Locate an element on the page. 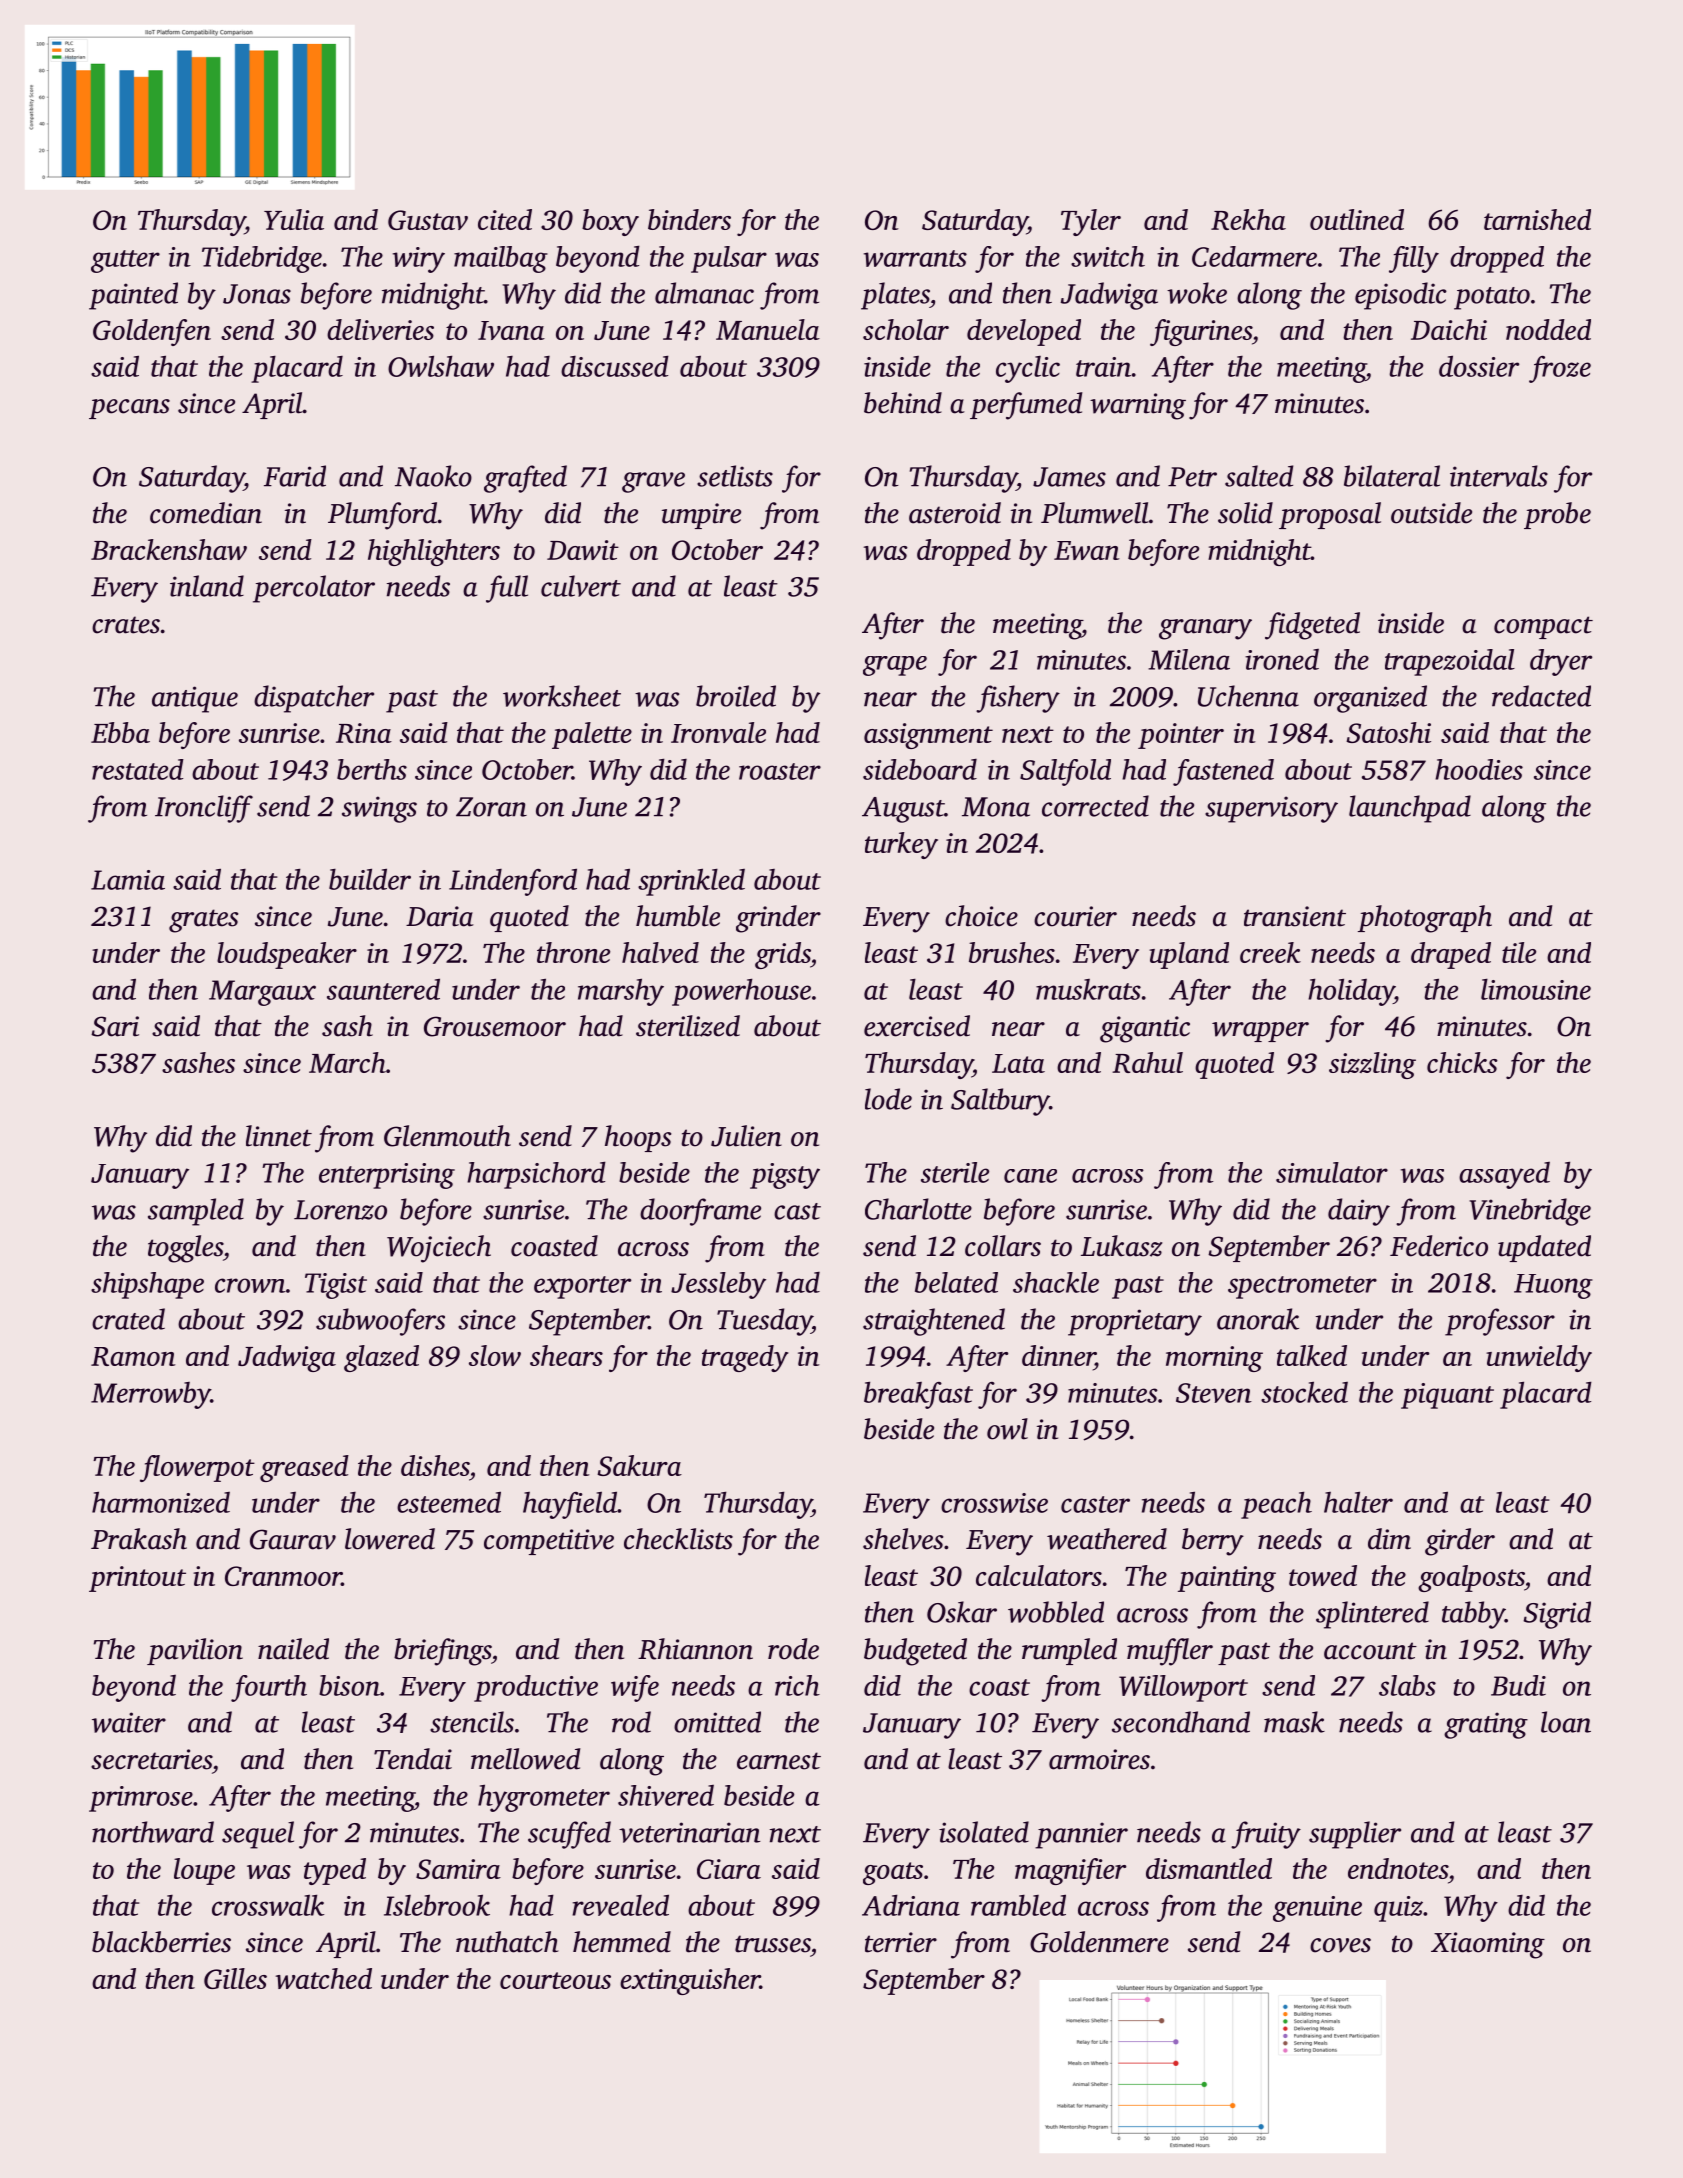  hoodies is located at coordinates (1479, 769).
